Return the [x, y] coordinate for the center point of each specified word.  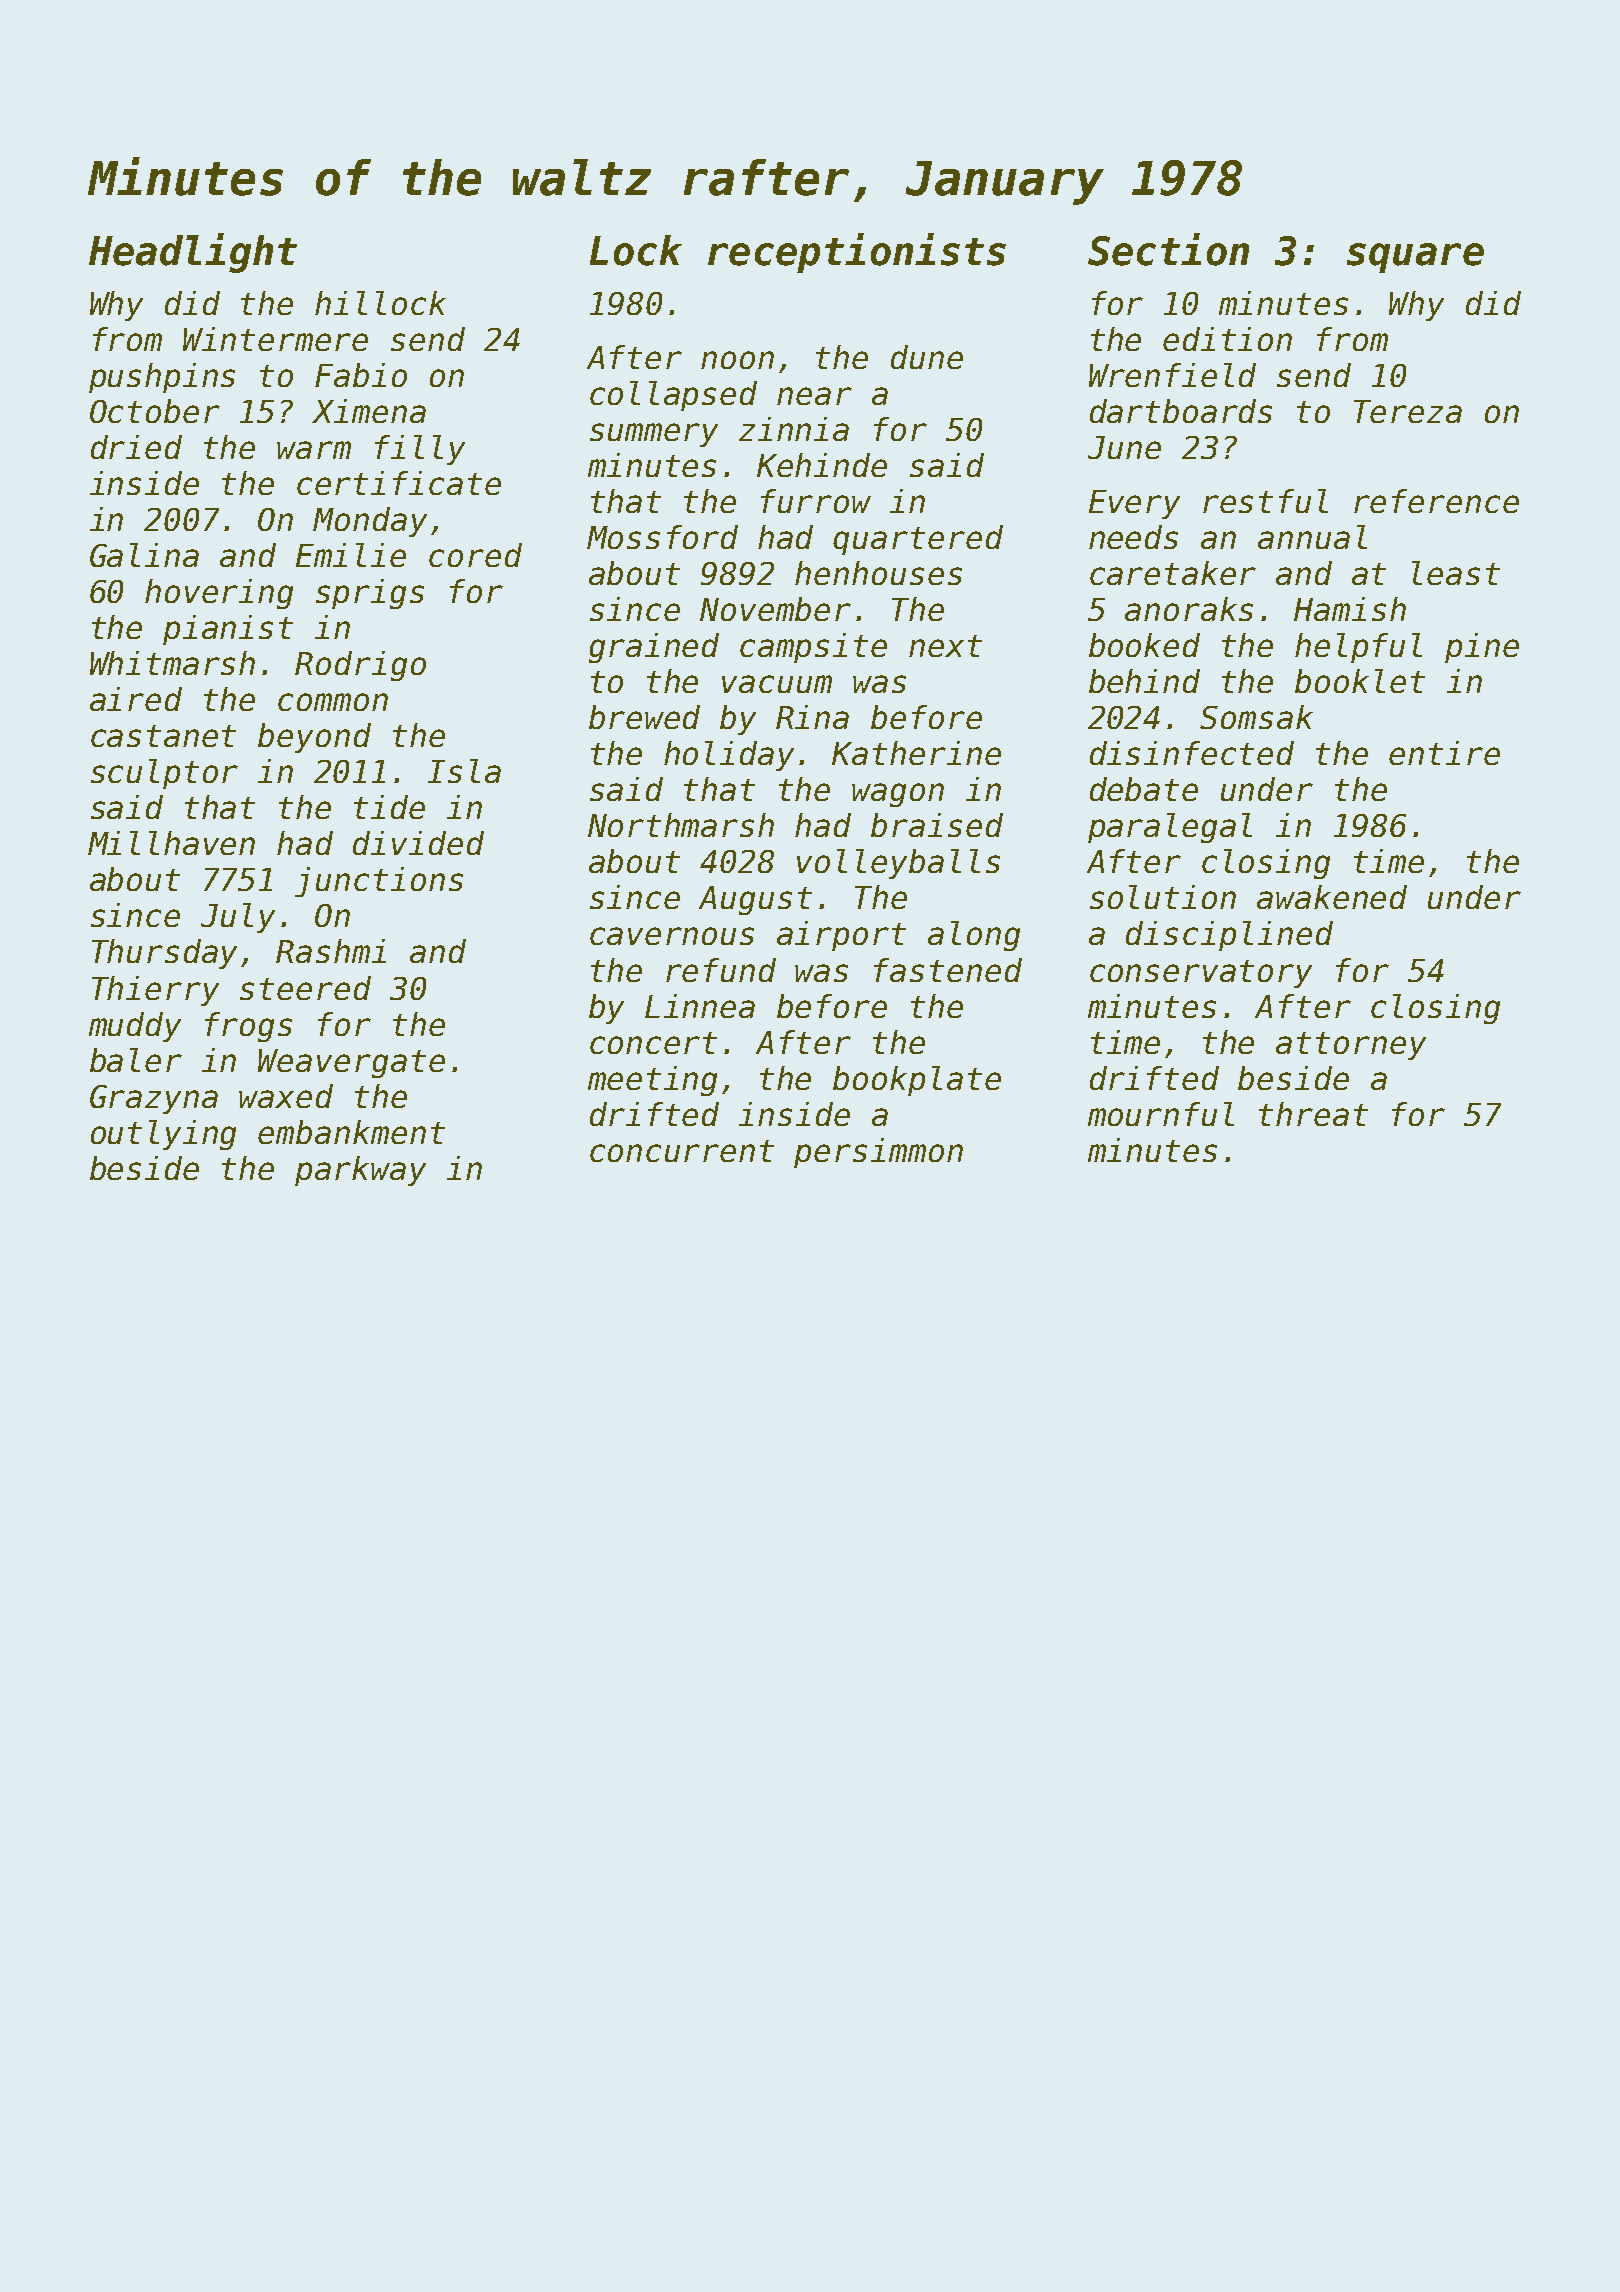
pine [1482, 648]
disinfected [1192, 753]
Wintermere [275, 339]
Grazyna [154, 1099]
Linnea [700, 1006]
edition [1227, 339]
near [814, 396]
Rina [812, 717]
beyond [314, 738]
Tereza [1408, 411]
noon [737, 360]
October [155, 411]
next [945, 646]
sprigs [370, 594]
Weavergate [351, 1063]
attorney [1351, 1046]
